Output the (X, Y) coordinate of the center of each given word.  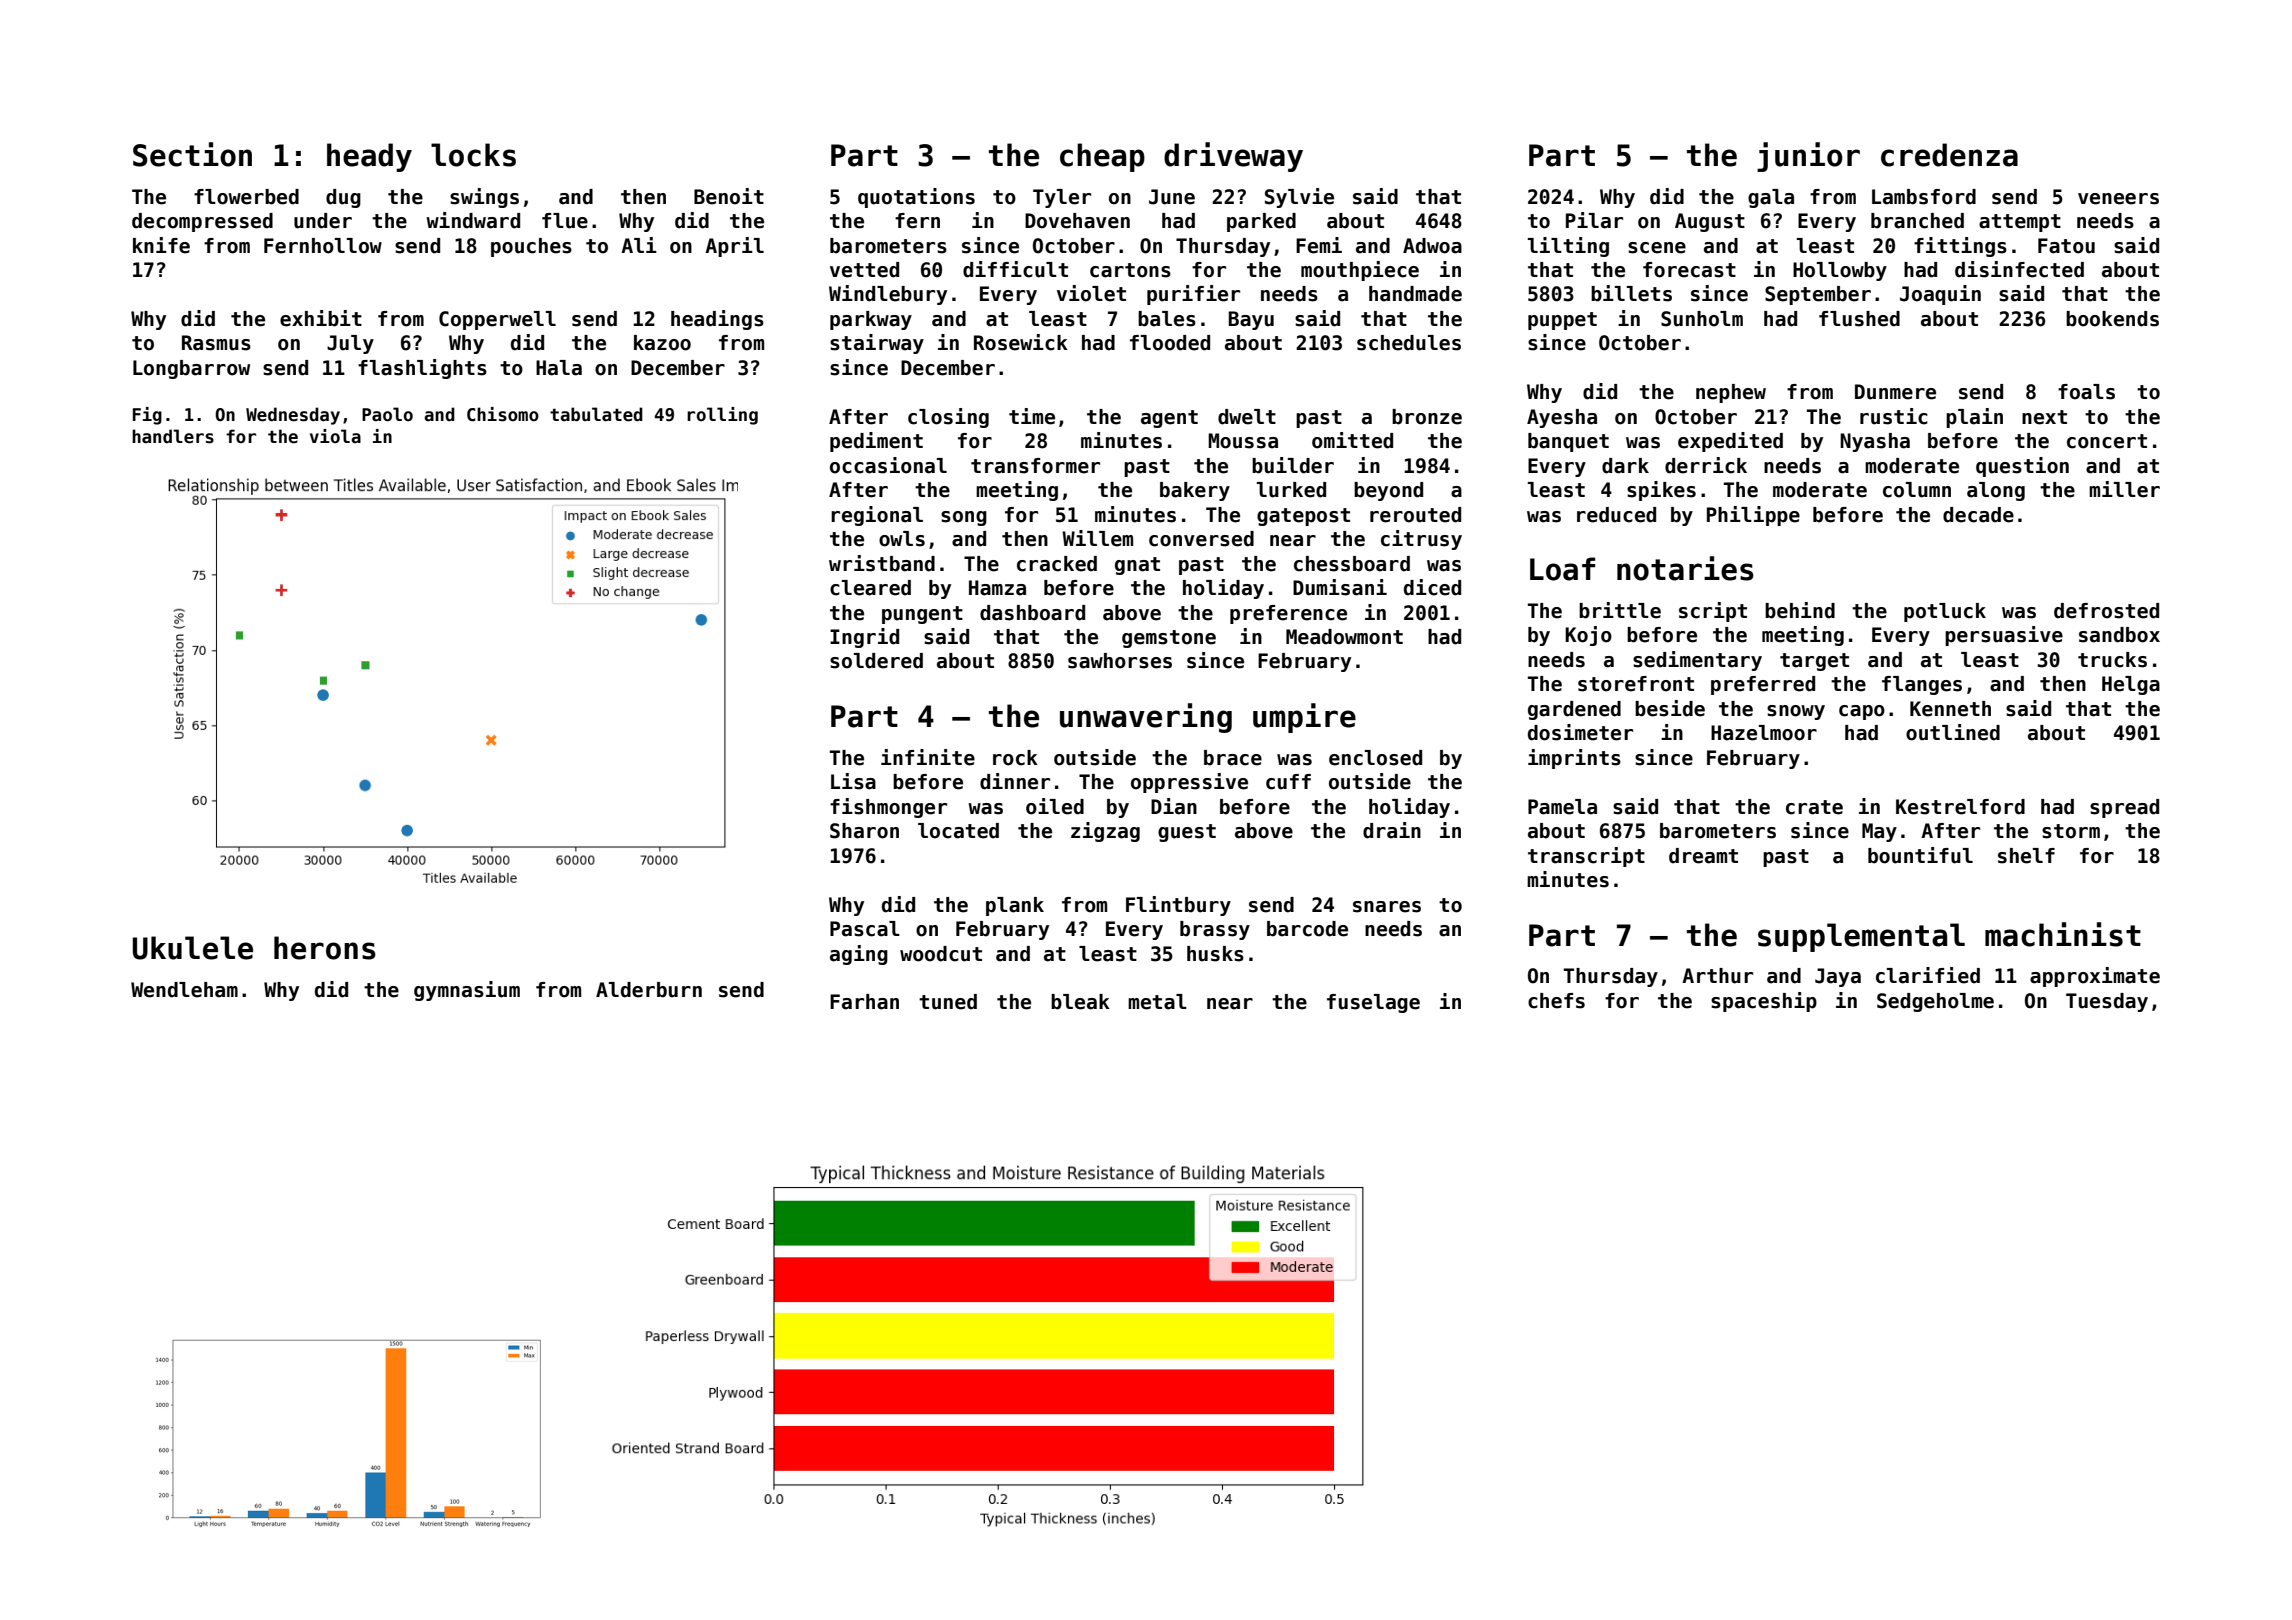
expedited (1730, 442)
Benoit (729, 196)
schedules (1409, 343)
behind (1800, 610)
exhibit (321, 318)
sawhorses (1120, 661)
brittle (1620, 610)
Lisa (853, 781)
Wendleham (184, 990)
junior (1808, 157)
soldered (876, 661)
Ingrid (864, 638)
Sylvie (1299, 198)
